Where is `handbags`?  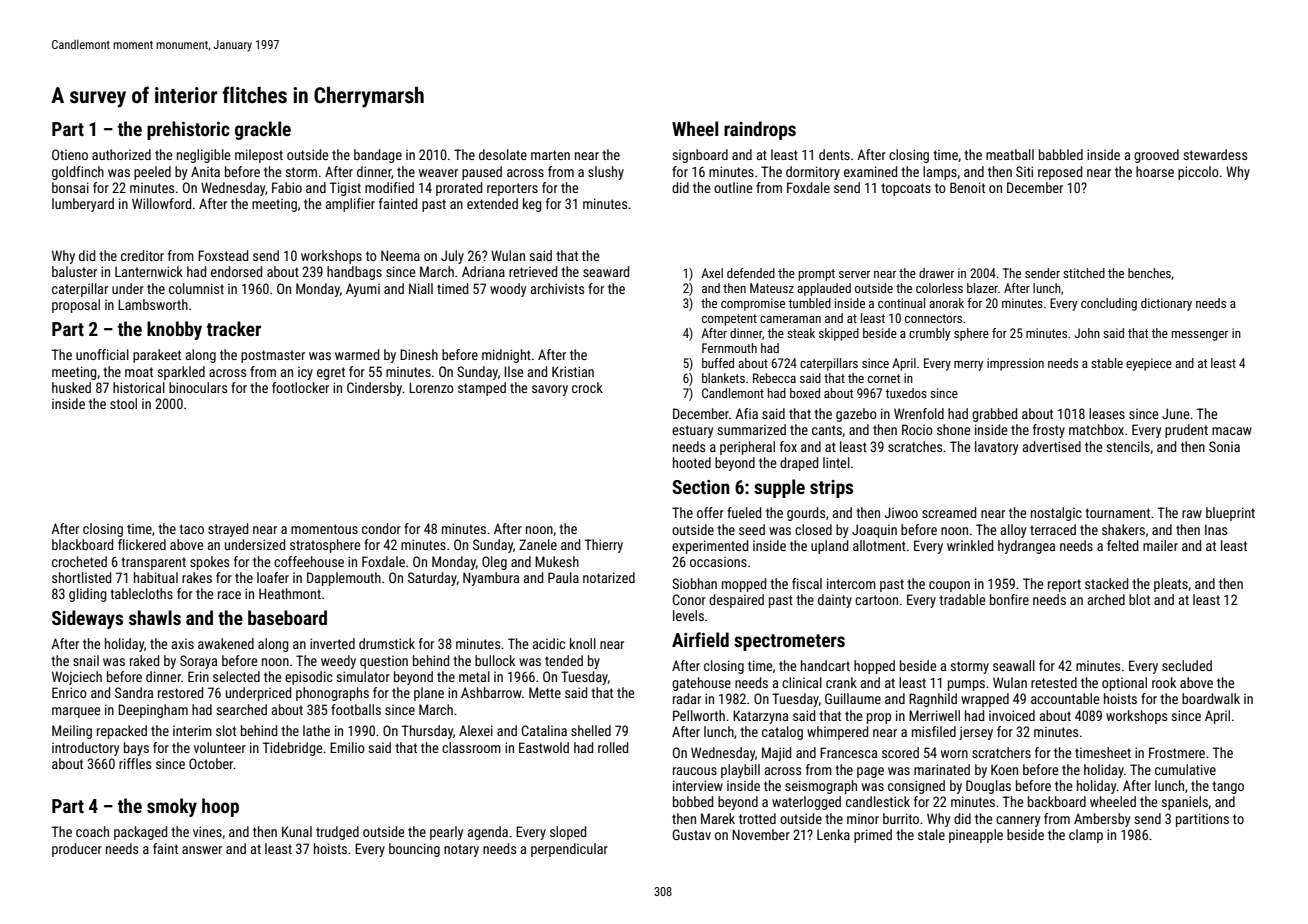 handbags is located at coordinates (354, 273).
